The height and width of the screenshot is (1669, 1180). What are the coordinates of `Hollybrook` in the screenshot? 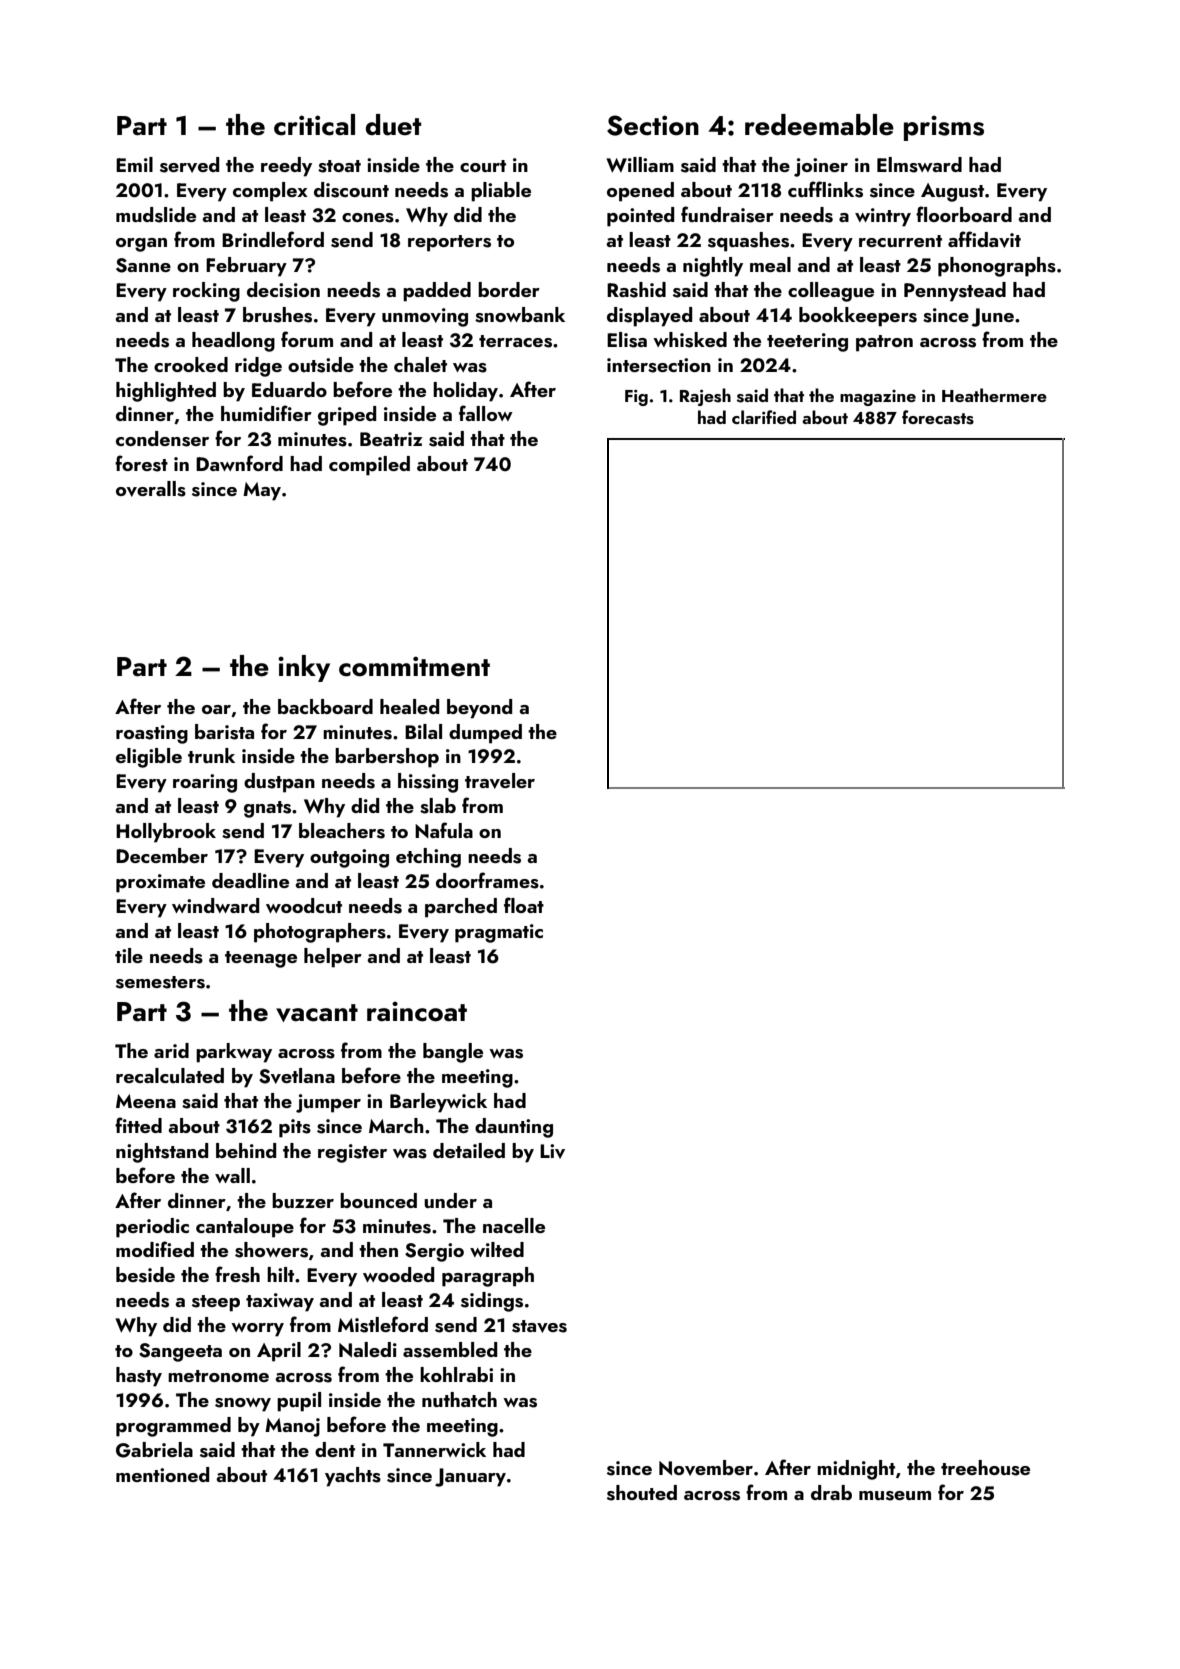 It's located at (166, 833).
